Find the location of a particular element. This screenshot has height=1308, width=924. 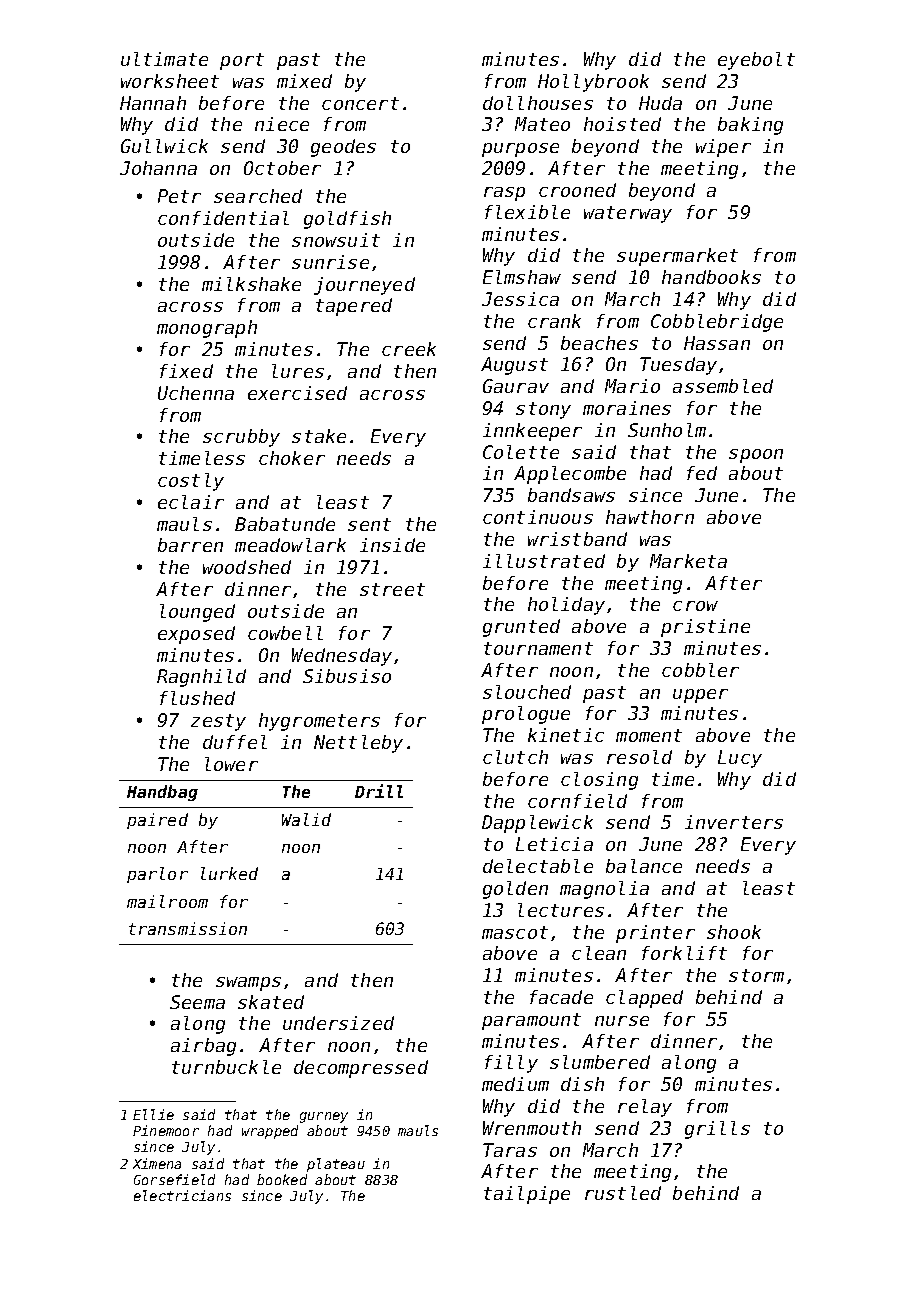

assembled is located at coordinates (723, 386).
